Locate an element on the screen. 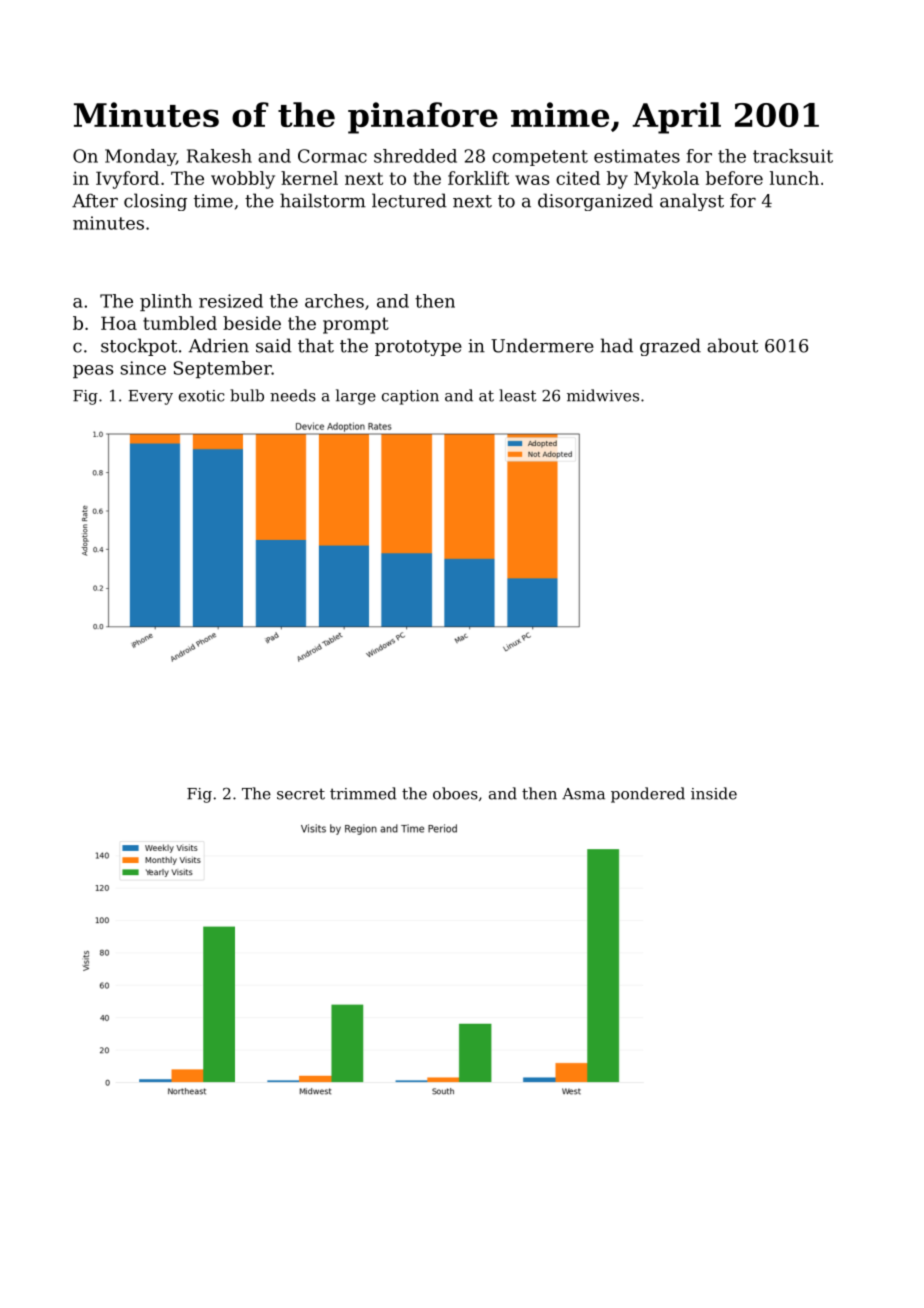  trimmed is located at coordinates (363, 793).
